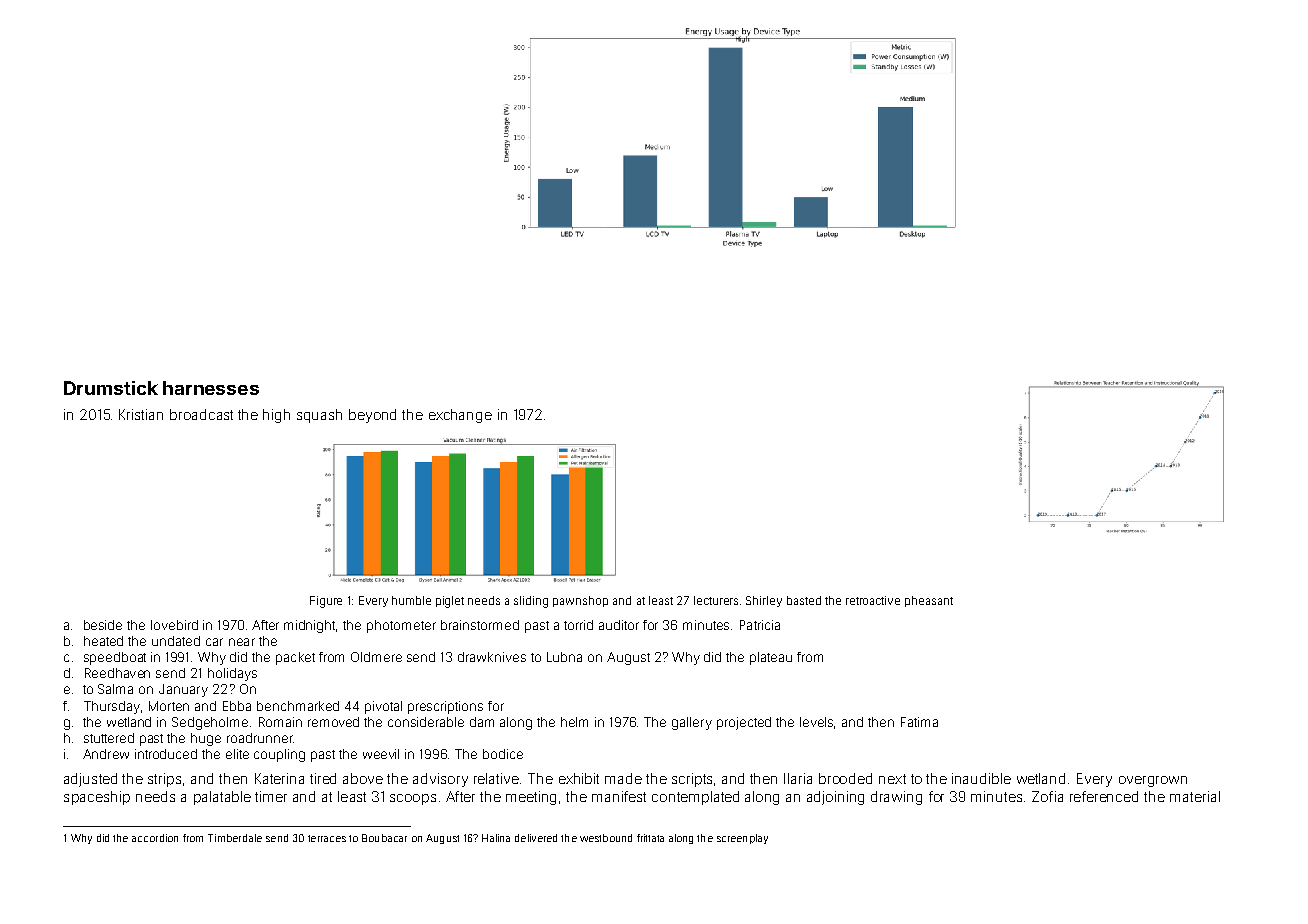 The width and height of the image is (1308, 924). What do you see at coordinates (333, 722) in the image?
I see `removed` at bounding box center [333, 722].
